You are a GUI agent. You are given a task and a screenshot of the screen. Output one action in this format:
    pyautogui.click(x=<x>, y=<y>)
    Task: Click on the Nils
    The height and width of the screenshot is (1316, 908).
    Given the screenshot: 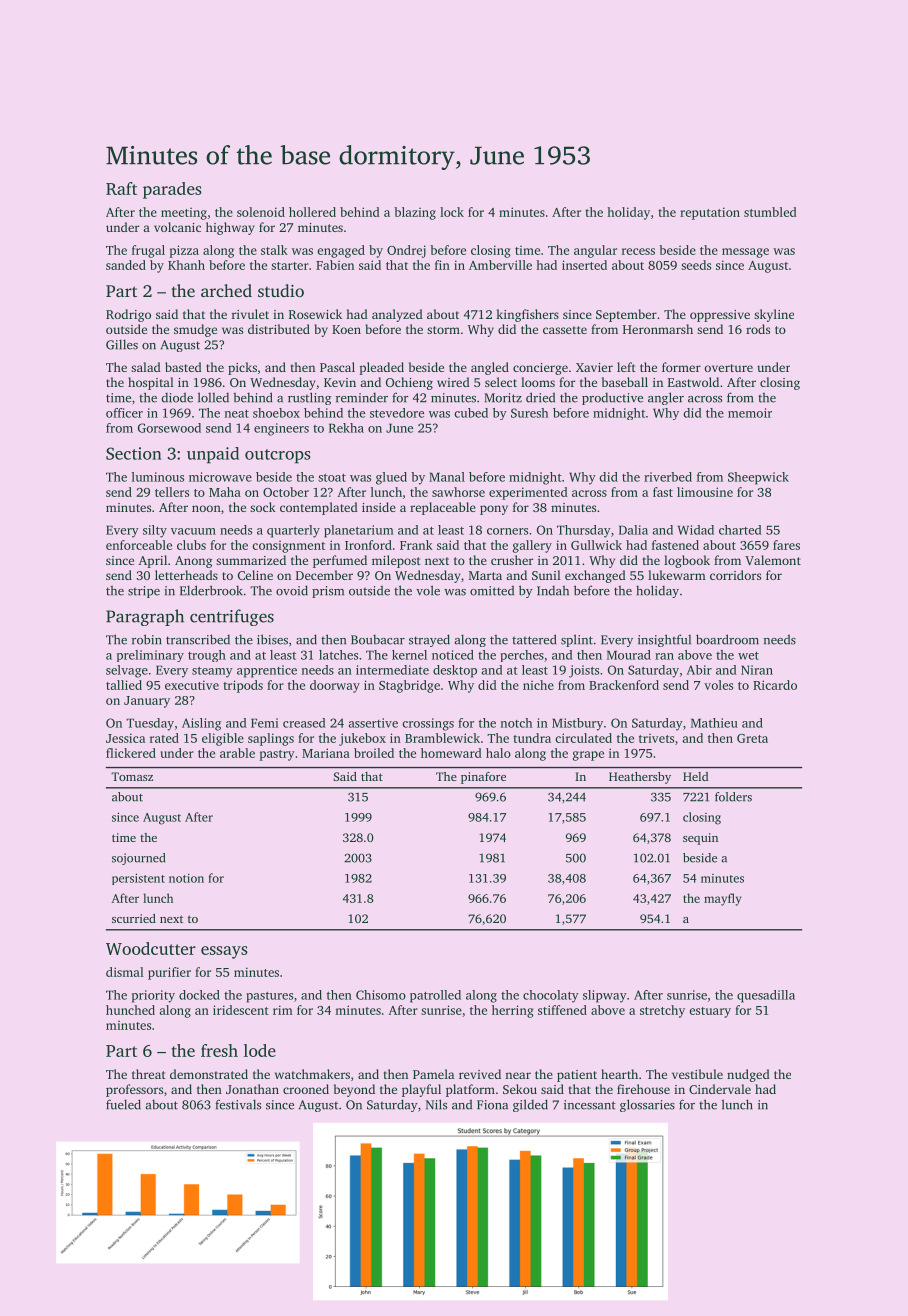 What is the action you would take?
    pyautogui.click(x=436, y=1104)
